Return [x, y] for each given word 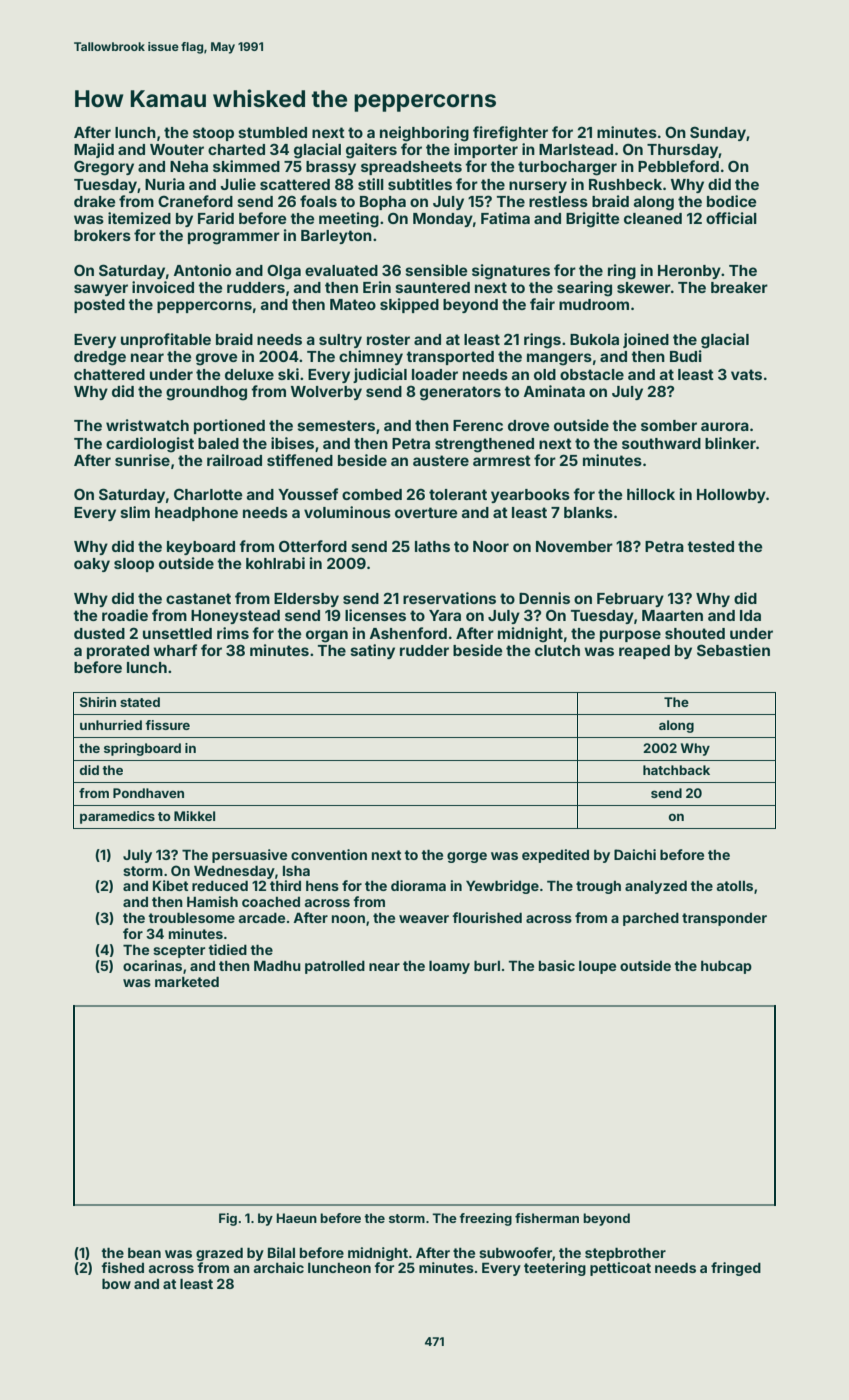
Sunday [718, 133]
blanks [588, 512]
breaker [739, 287]
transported [450, 358]
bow [116, 1283]
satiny [372, 651]
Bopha [383, 203]
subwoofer [515, 1252]
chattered [109, 374]
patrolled [335, 967]
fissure [167, 725]
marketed [187, 981]
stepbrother [625, 1254]
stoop [213, 134]
